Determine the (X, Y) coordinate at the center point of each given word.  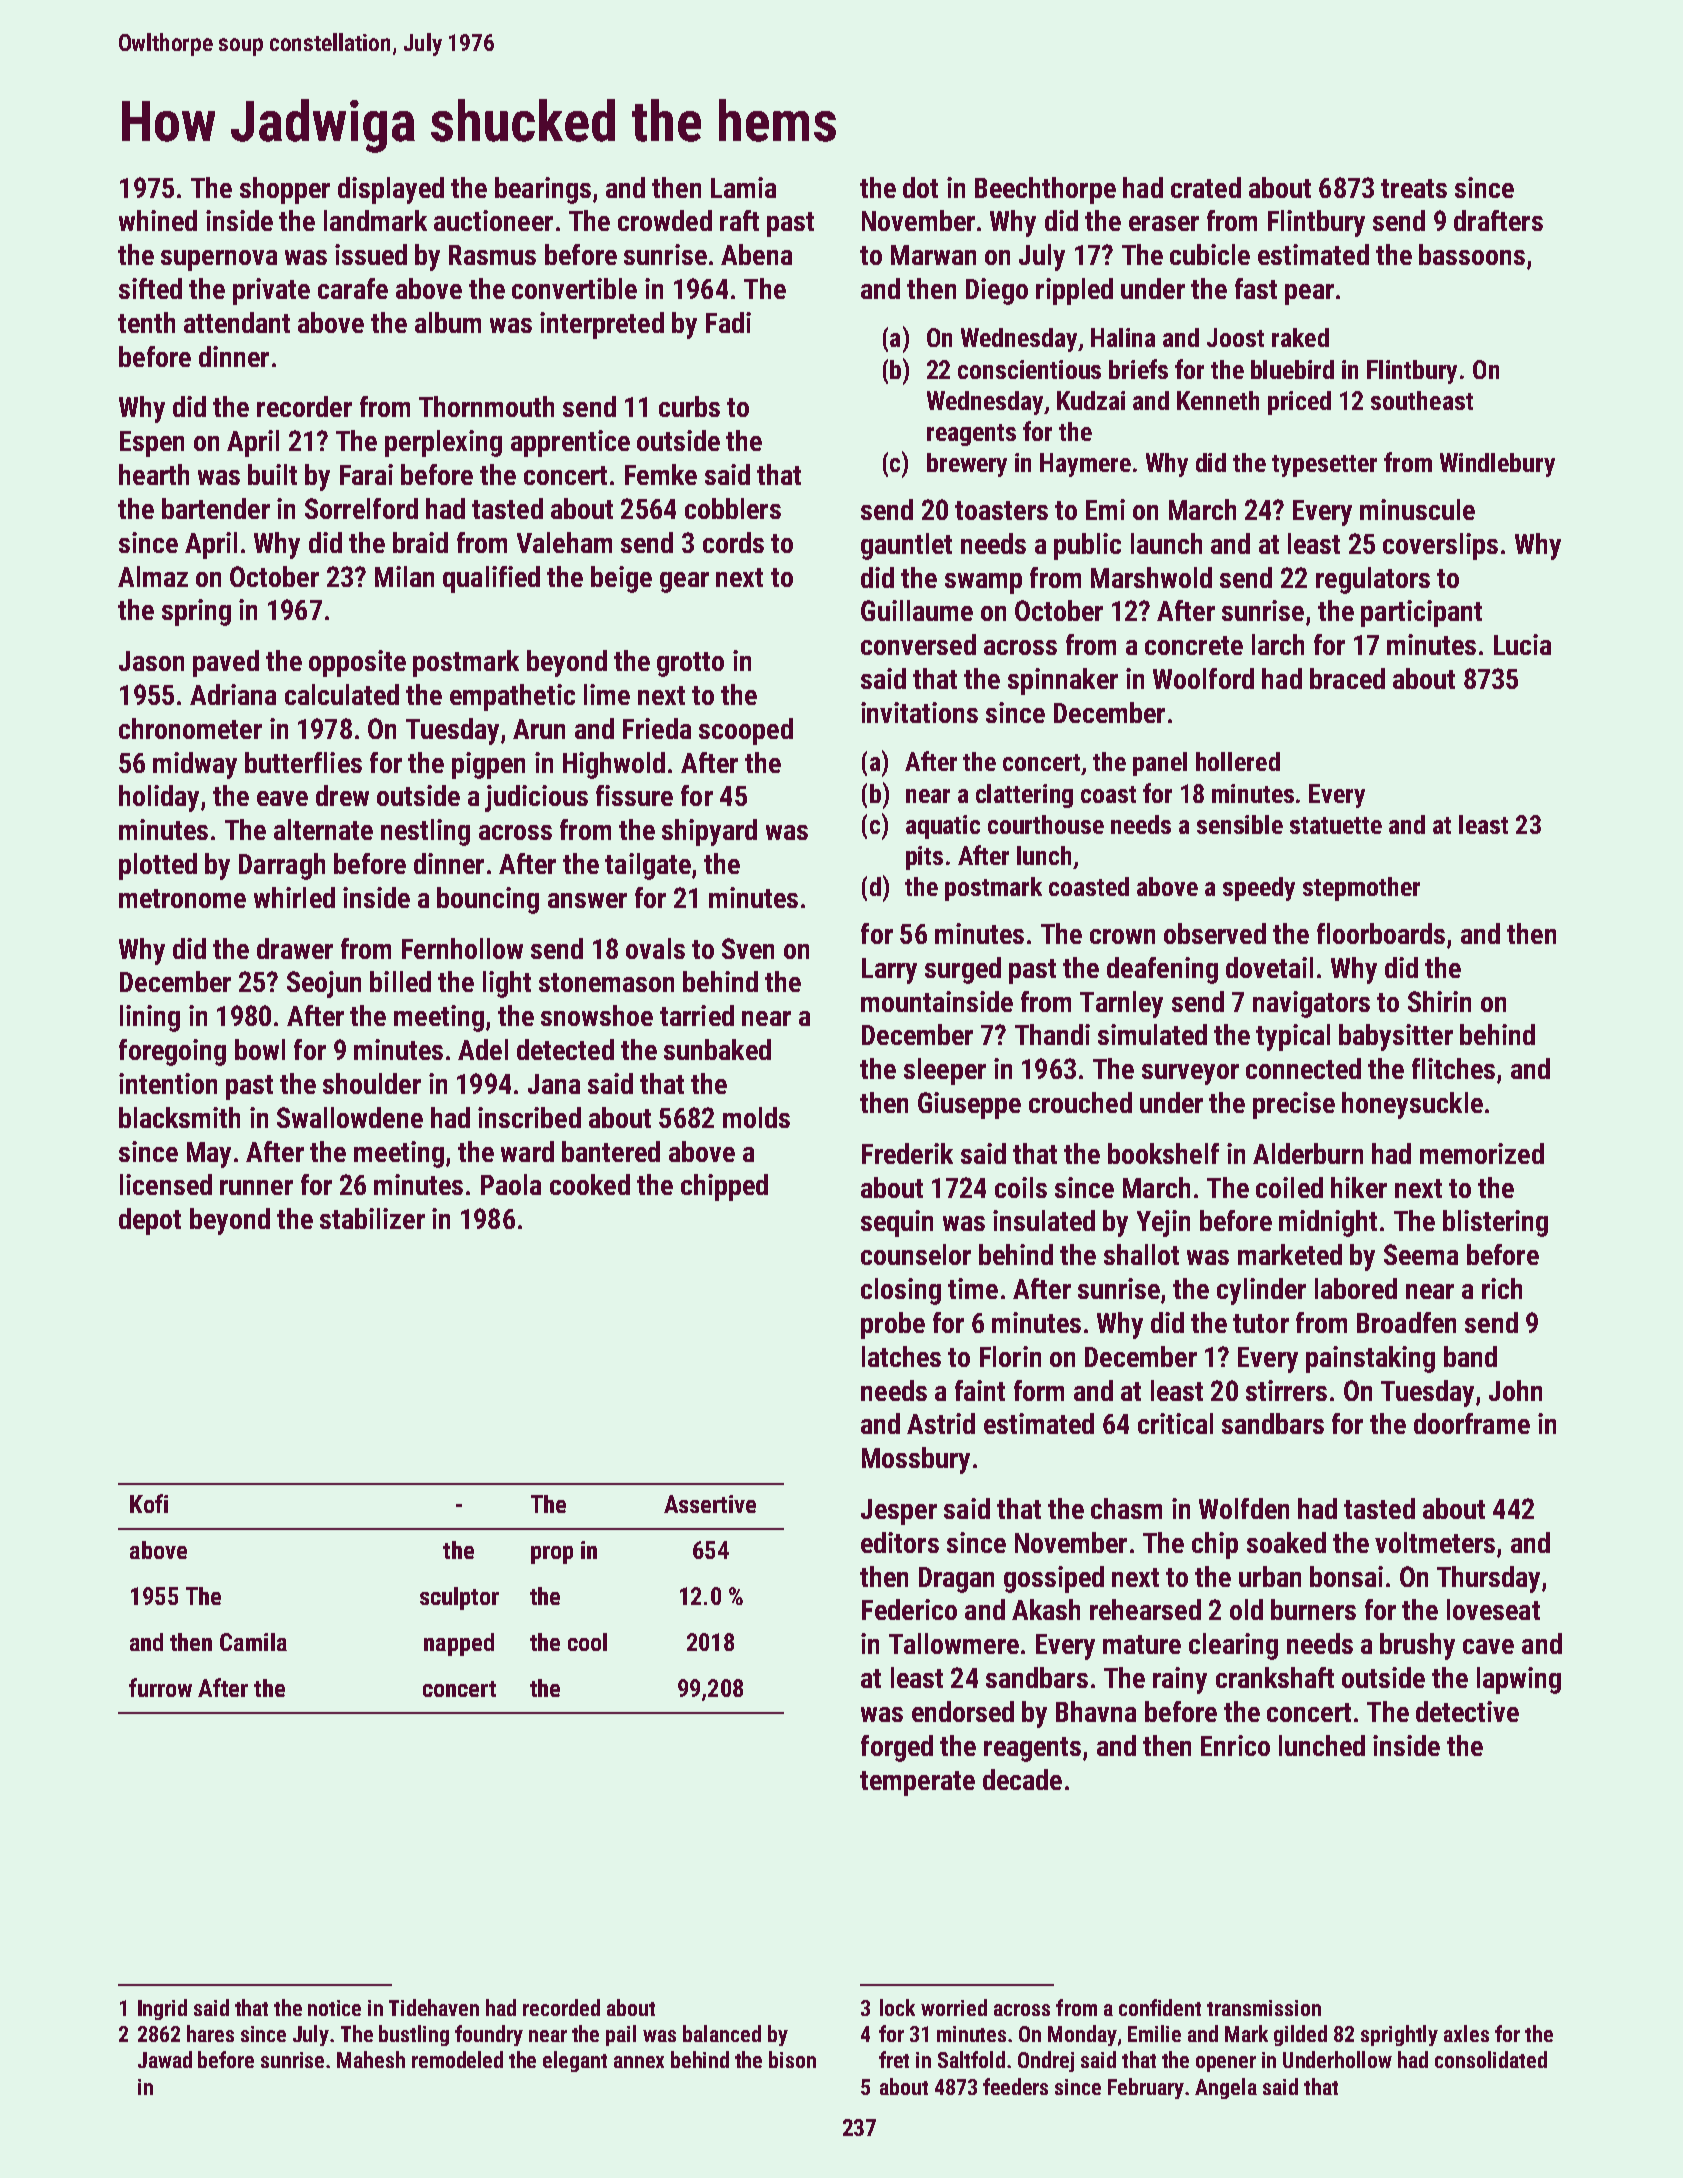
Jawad (165, 2059)
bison (792, 2059)
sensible (1240, 824)
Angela (1226, 2088)
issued (371, 254)
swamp (983, 583)
